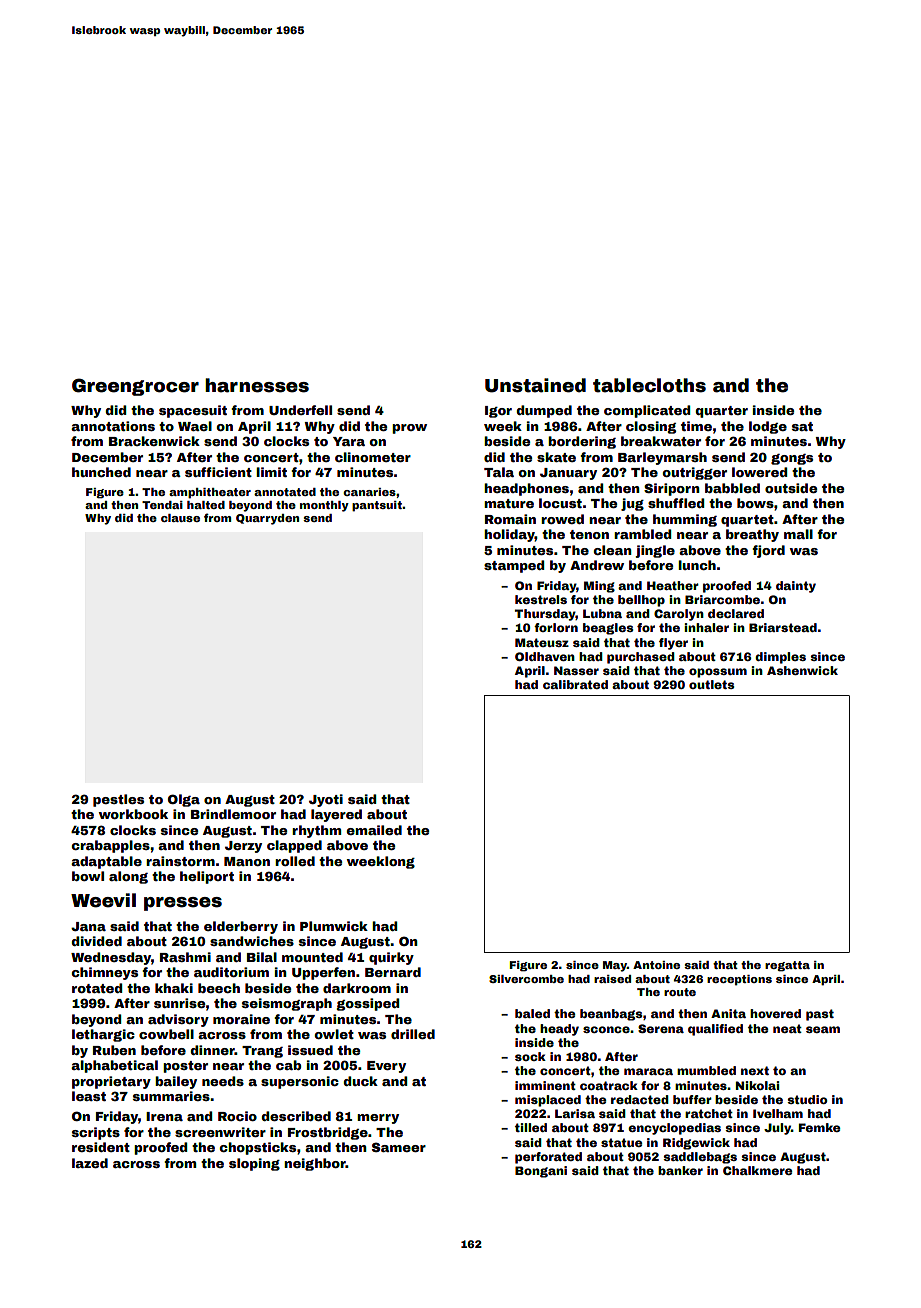 This image has height=1308, width=921. What do you see at coordinates (535, 385) in the image?
I see `Unstained` at bounding box center [535, 385].
